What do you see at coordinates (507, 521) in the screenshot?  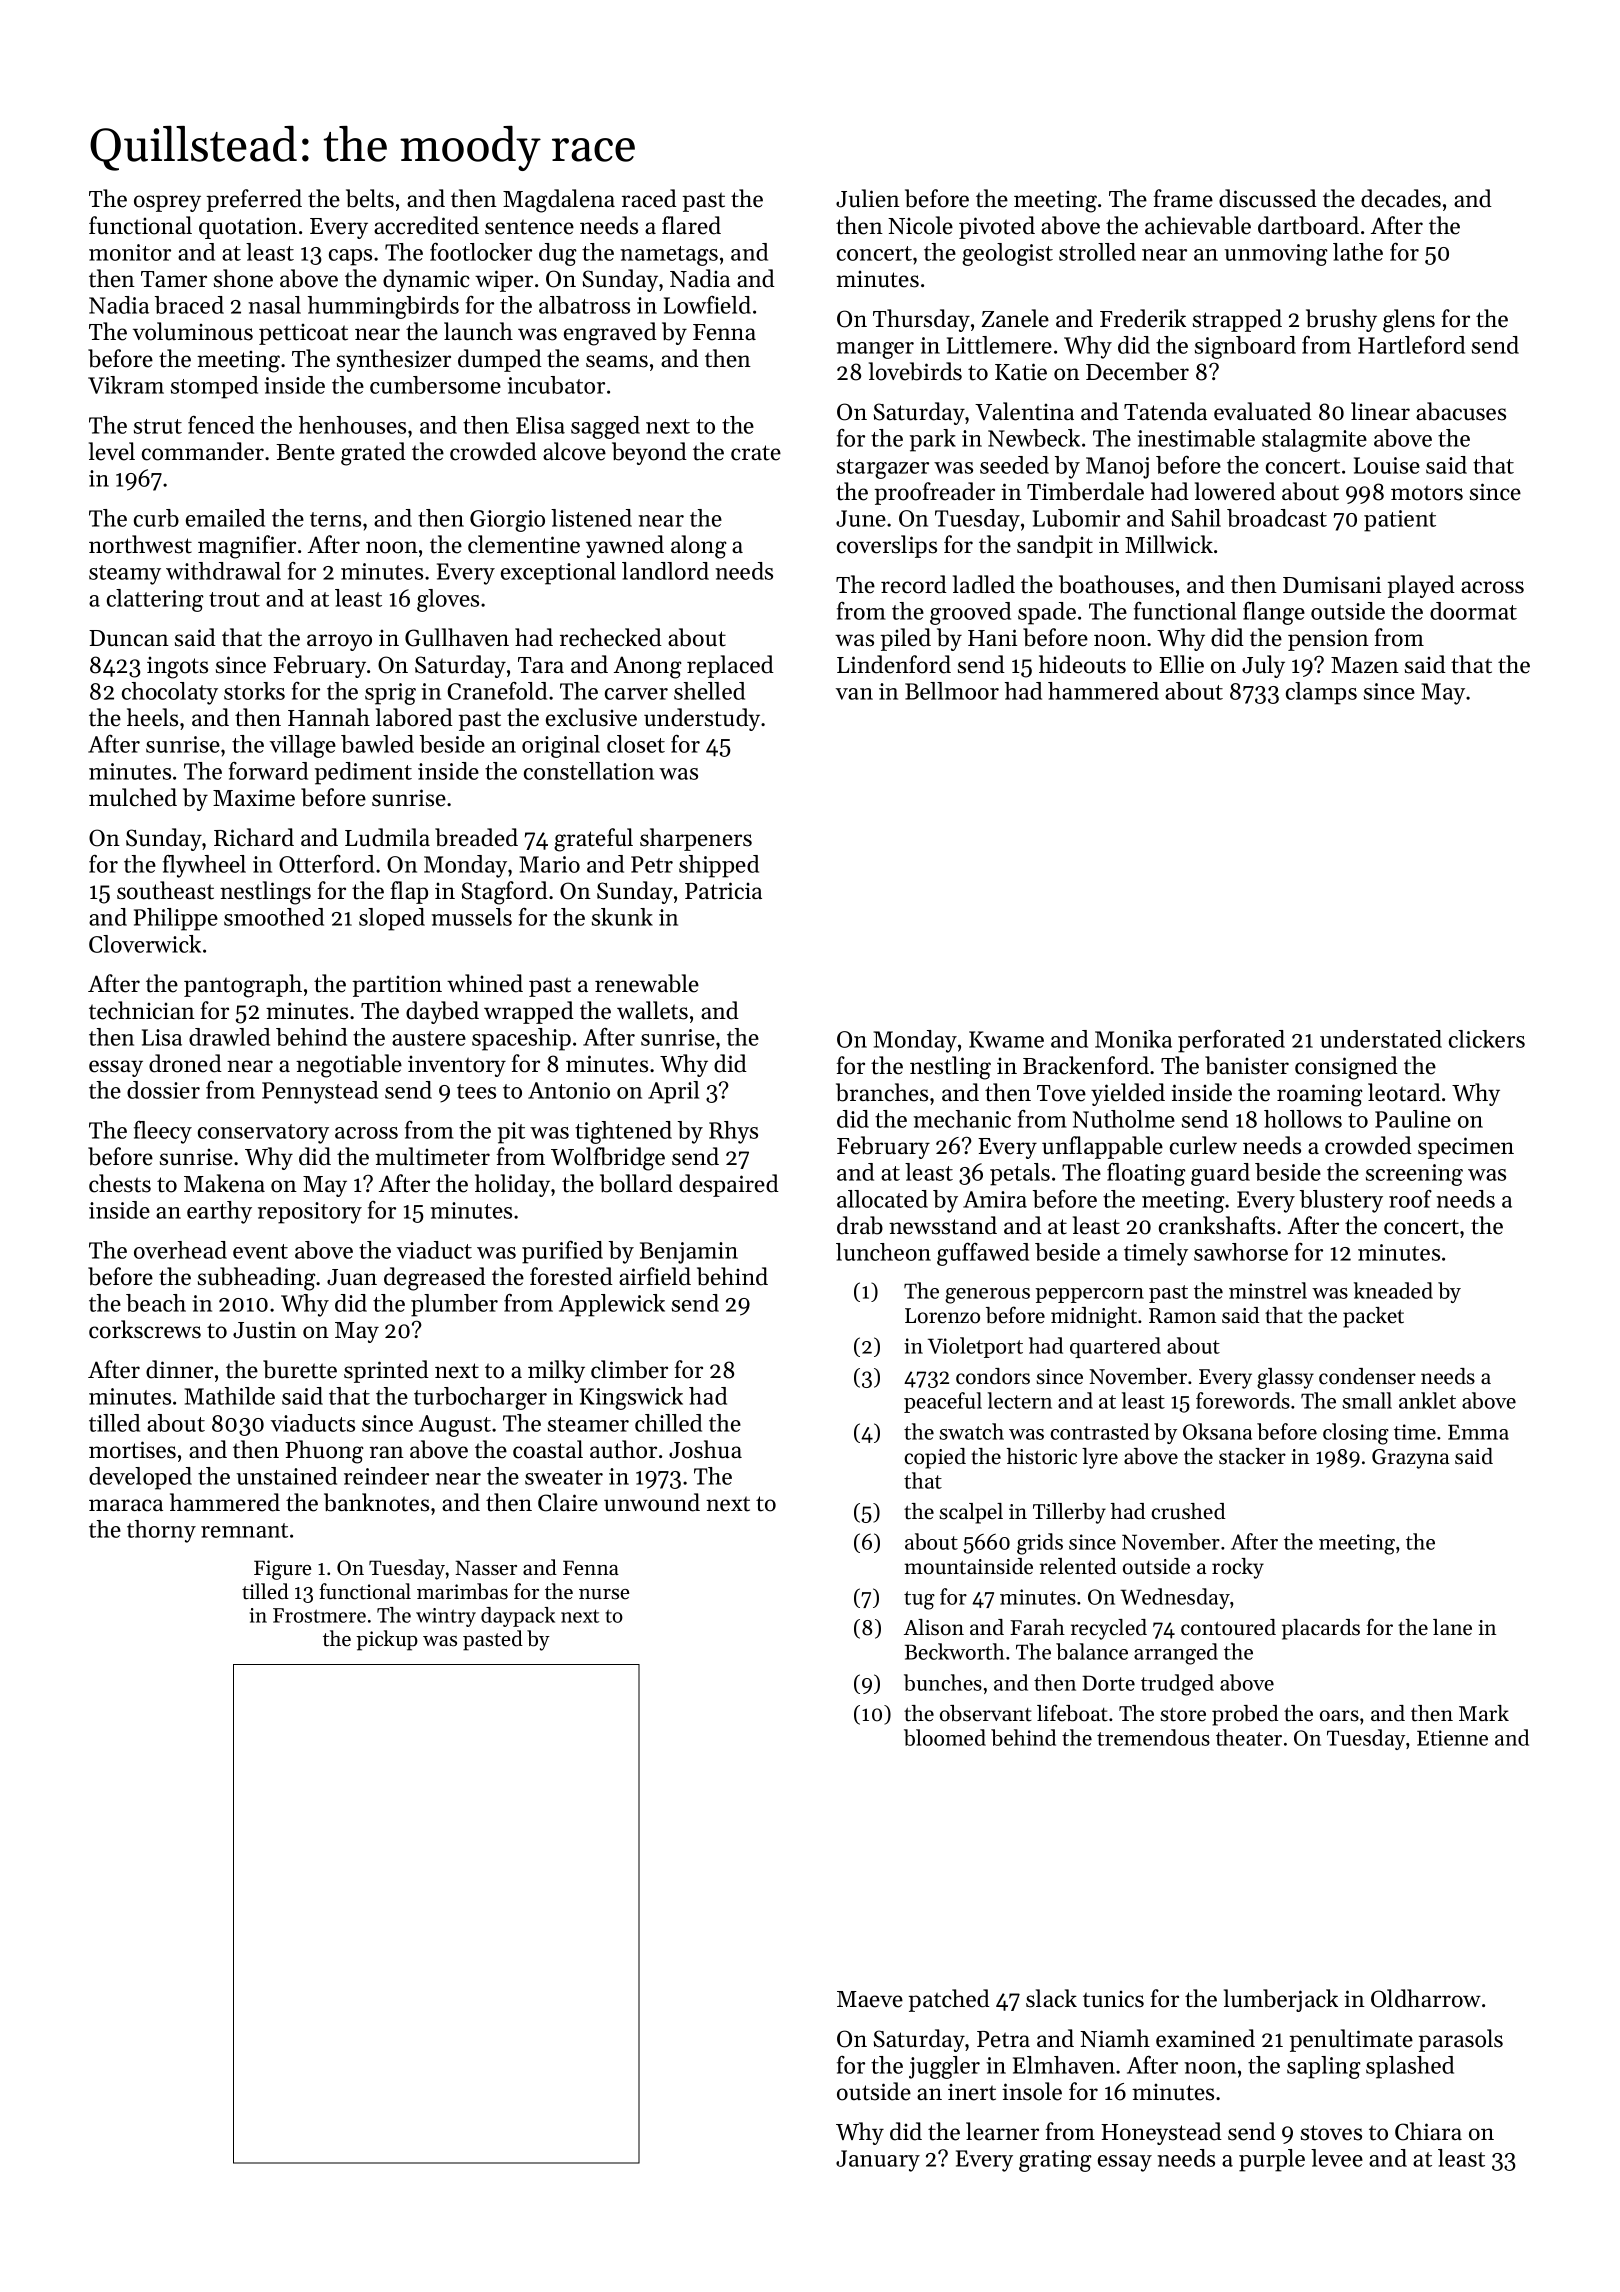 I see `Giorgio` at bounding box center [507, 521].
